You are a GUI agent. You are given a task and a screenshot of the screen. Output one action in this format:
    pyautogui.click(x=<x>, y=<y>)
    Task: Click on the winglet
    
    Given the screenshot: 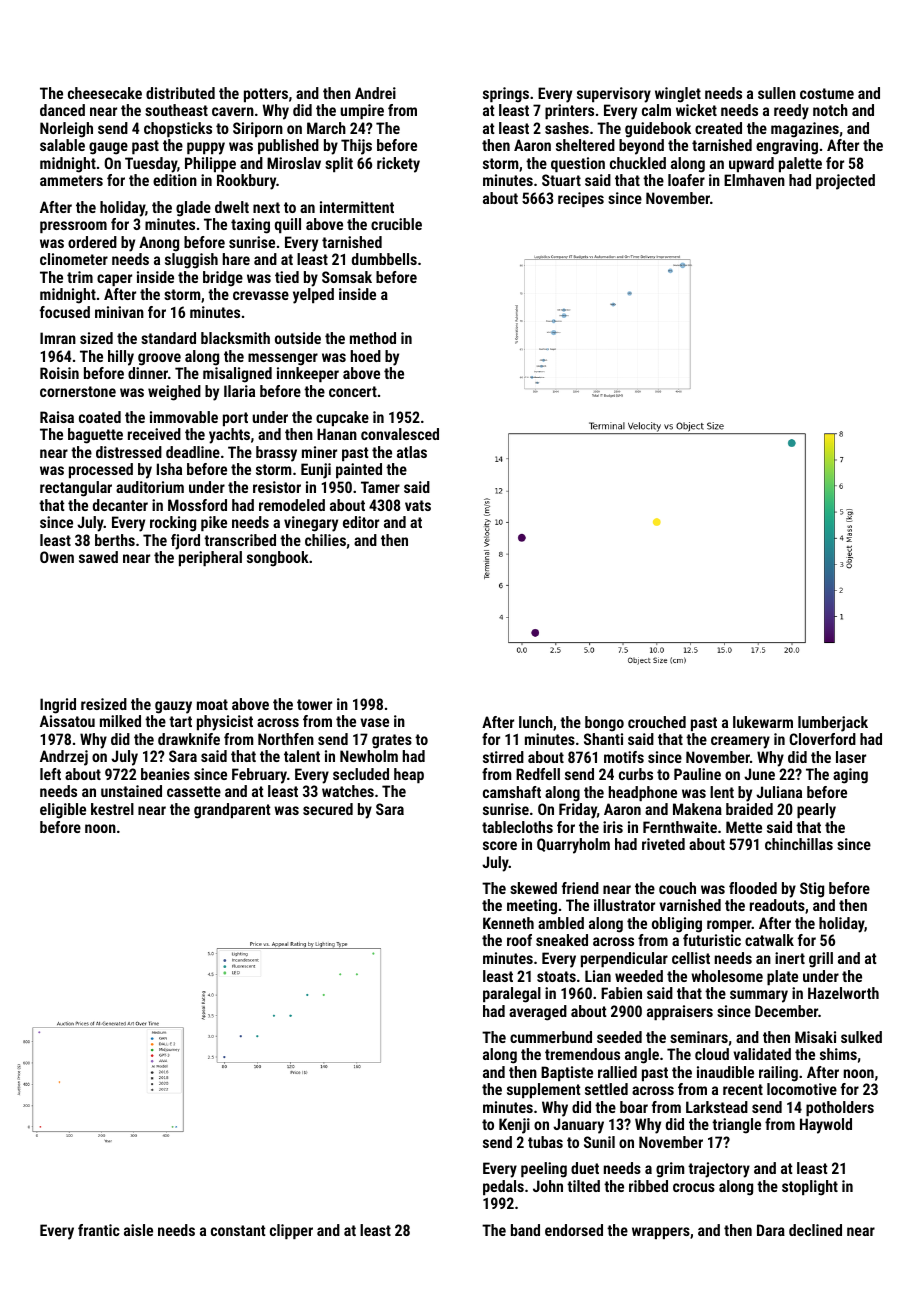 What is the action you would take?
    pyautogui.click(x=678, y=95)
